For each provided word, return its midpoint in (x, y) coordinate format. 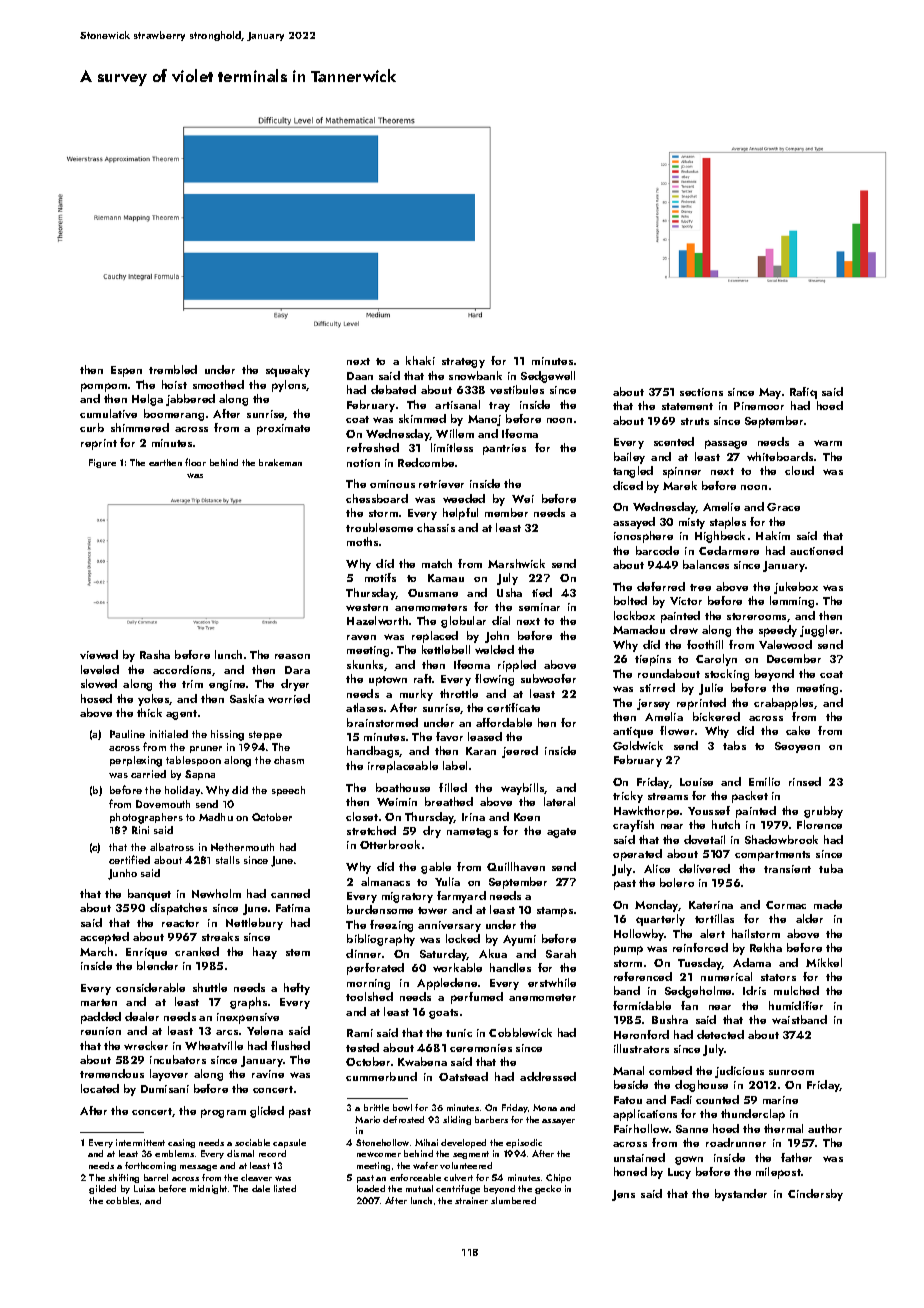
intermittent (140, 1142)
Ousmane (433, 593)
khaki (420, 360)
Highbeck (720, 537)
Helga (147, 400)
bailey (629, 458)
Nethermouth (242, 847)
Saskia (247, 698)
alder (809, 918)
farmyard (461, 897)
